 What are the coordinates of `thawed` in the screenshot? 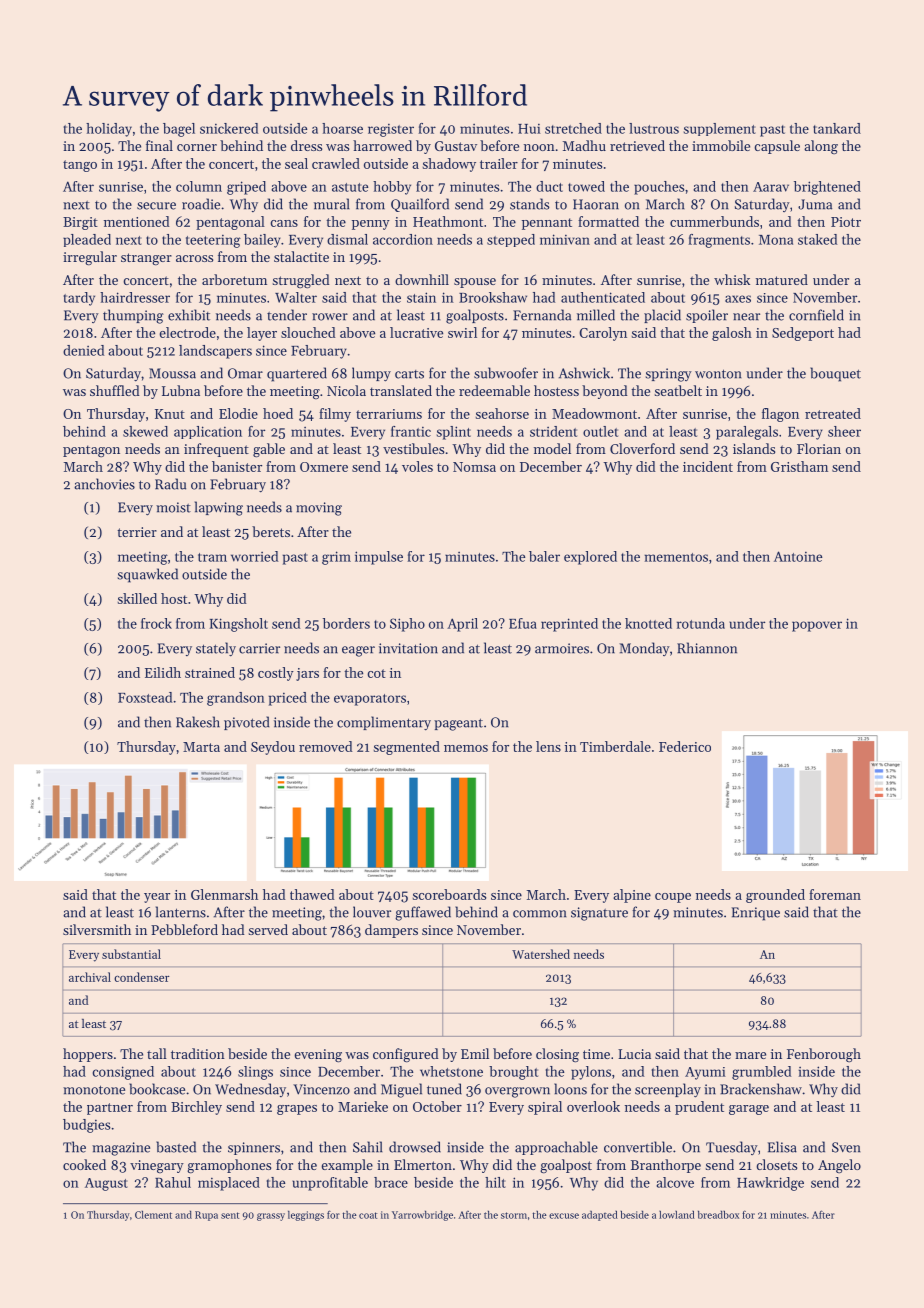 It's located at (312, 894).
